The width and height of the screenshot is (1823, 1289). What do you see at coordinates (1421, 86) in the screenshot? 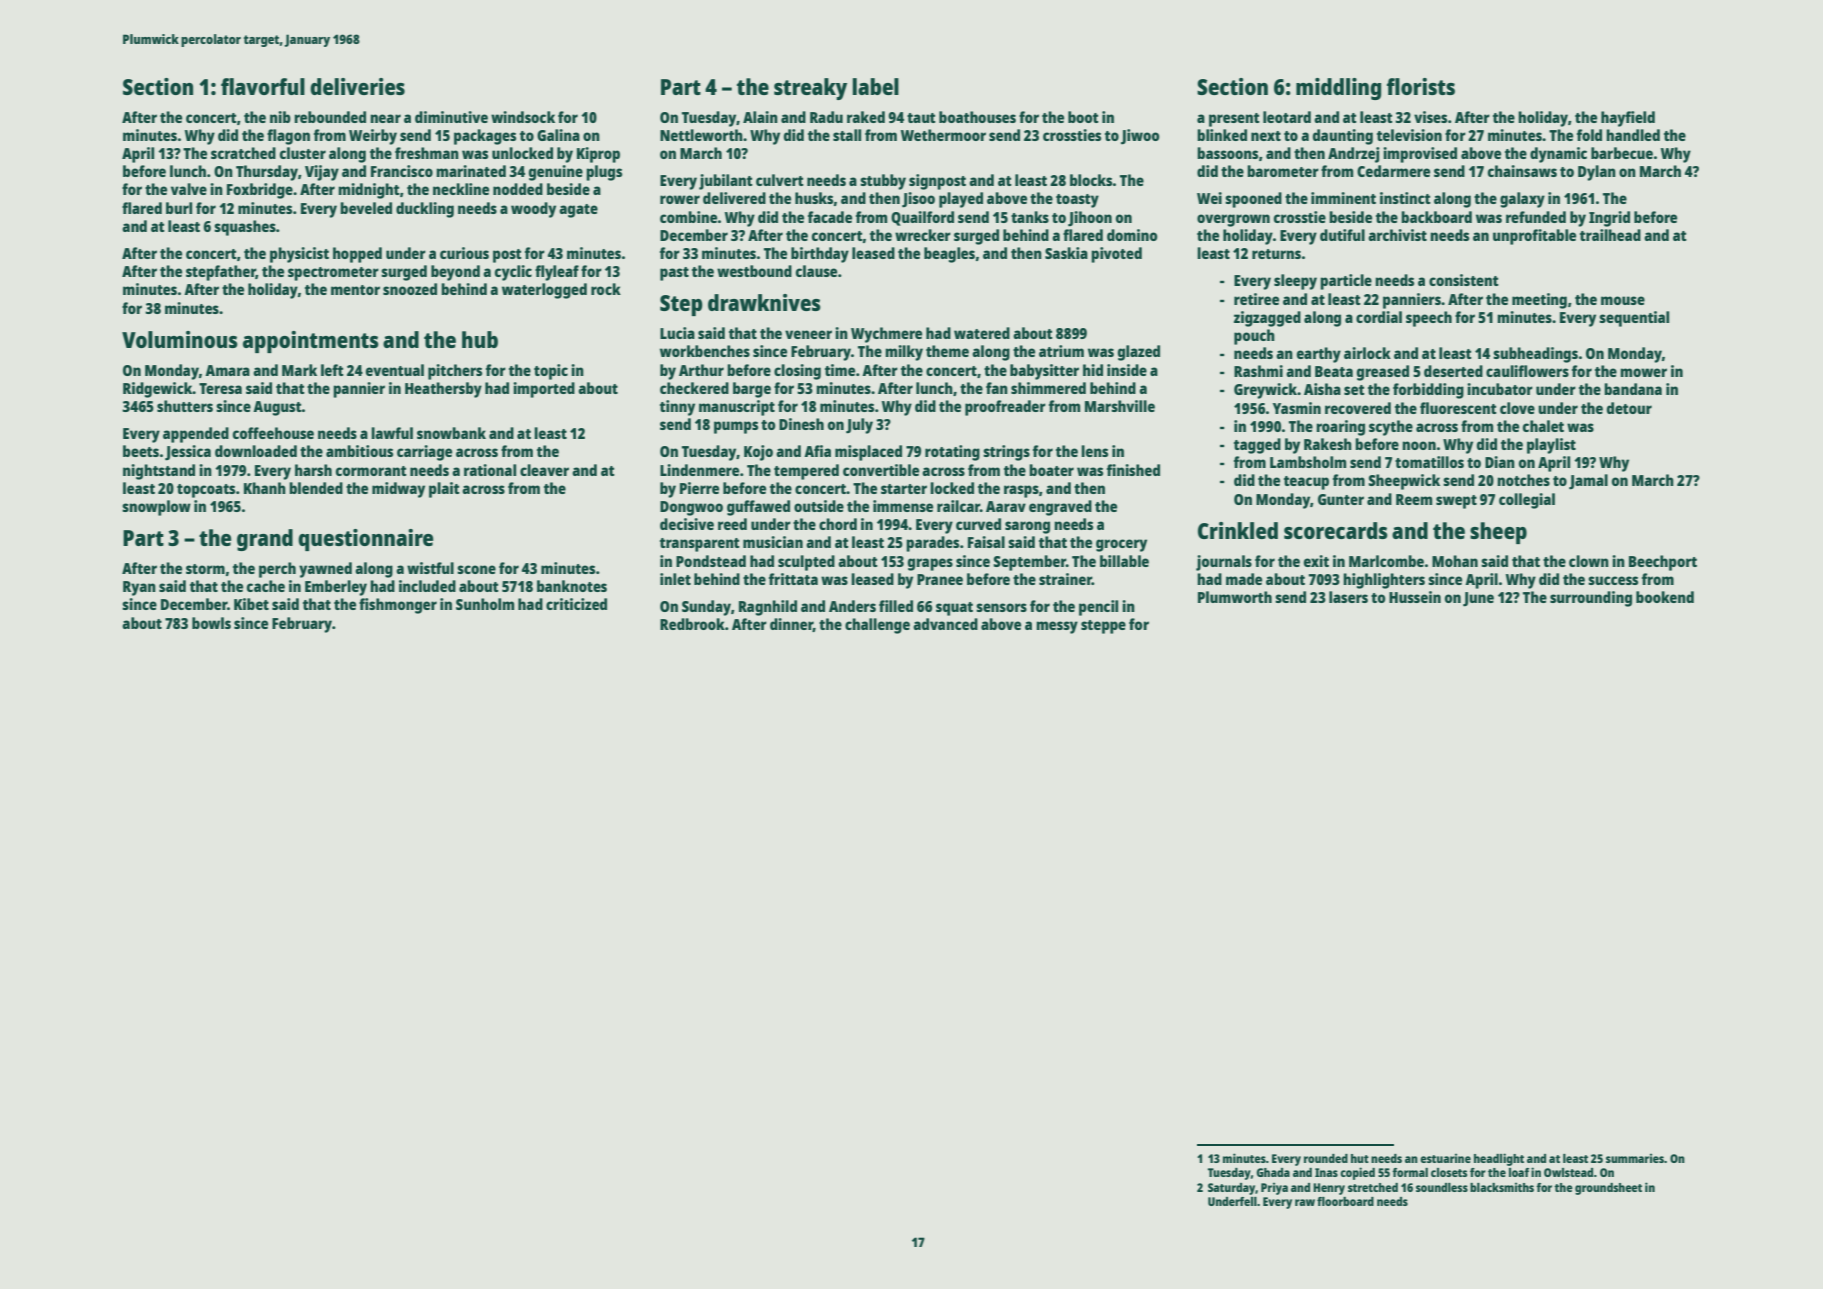
I see `florists` at bounding box center [1421, 86].
